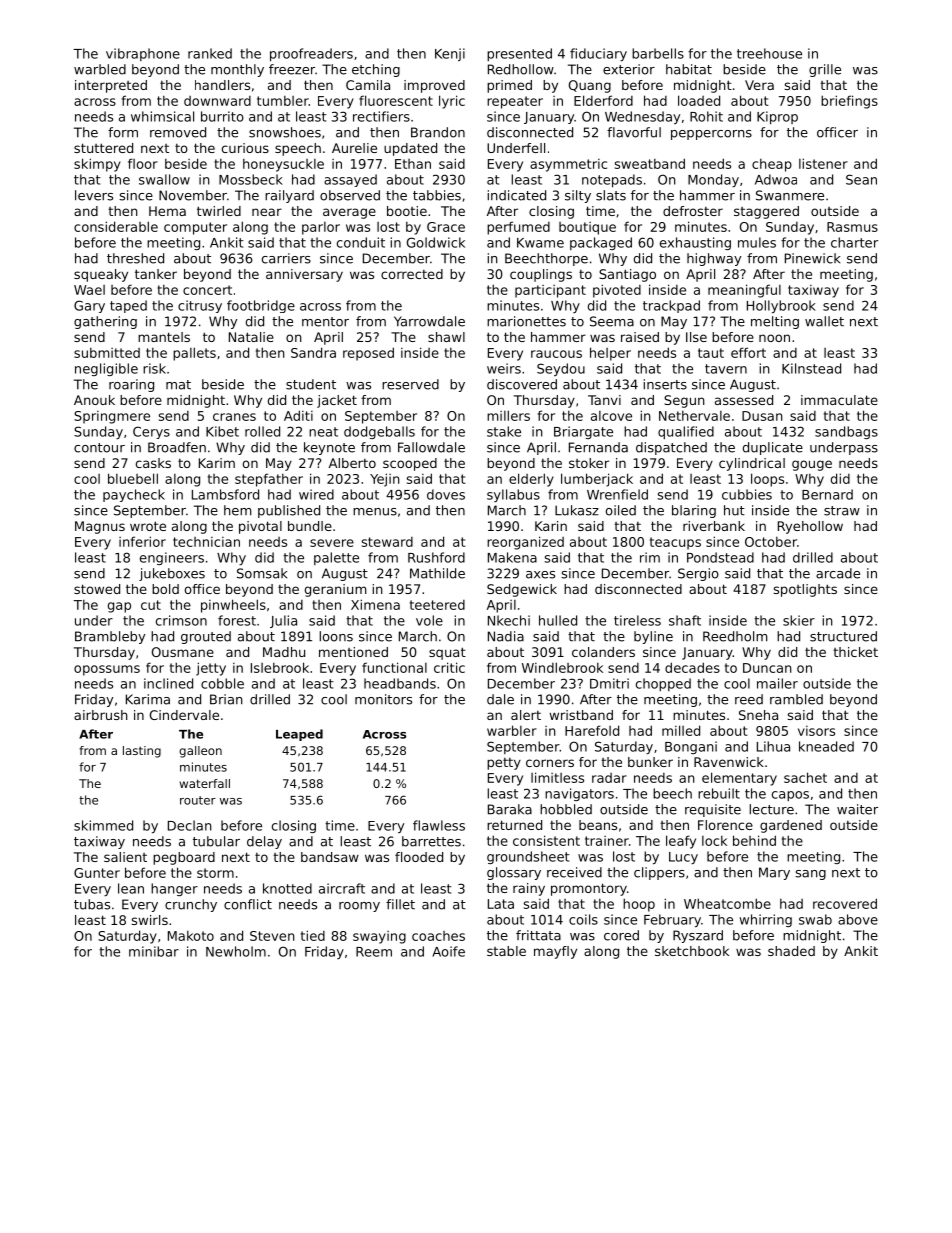  I want to click on anniversary, so click(304, 275).
